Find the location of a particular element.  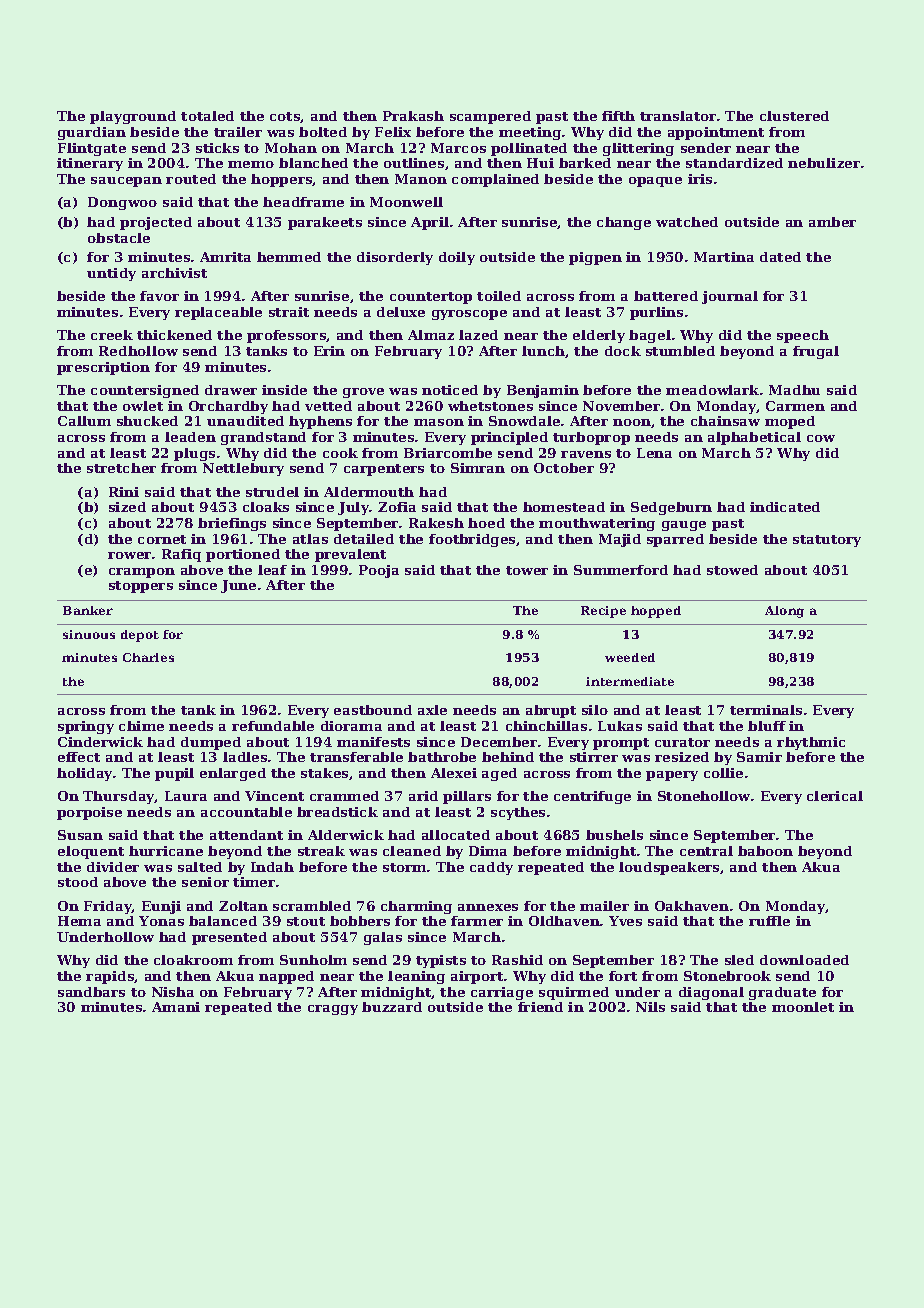

statutory is located at coordinates (827, 541).
